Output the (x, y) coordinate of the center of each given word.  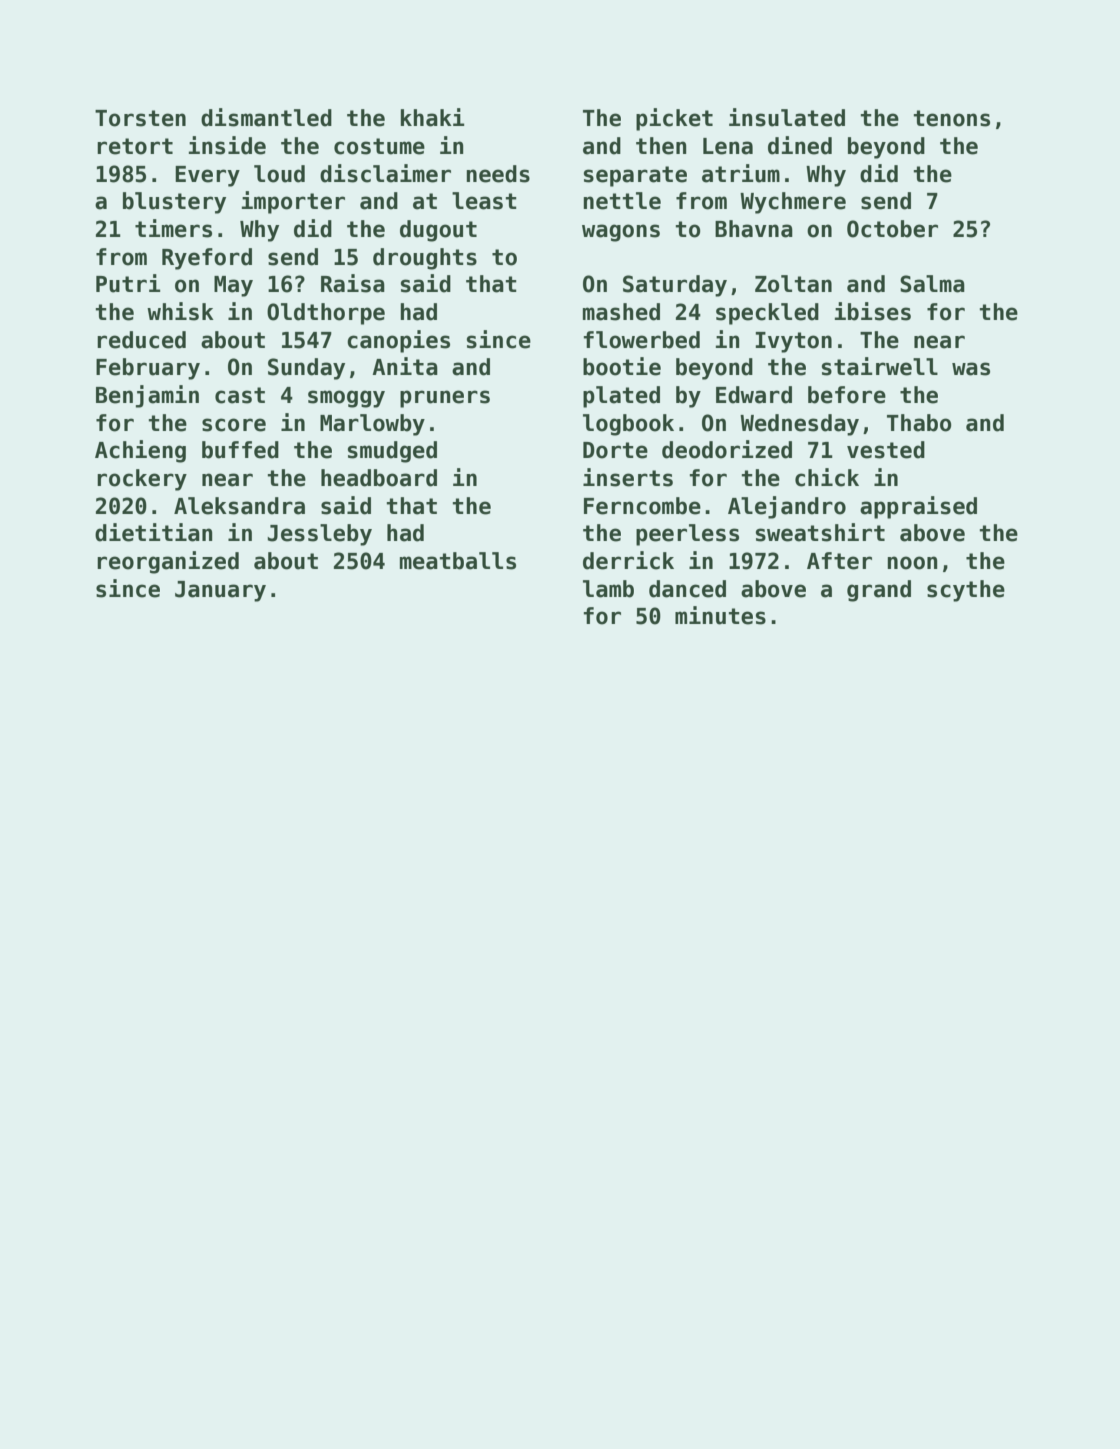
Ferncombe (642, 506)
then (661, 146)
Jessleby (319, 535)
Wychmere (793, 203)
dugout (438, 231)
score (234, 425)
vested (886, 450)
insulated (787, 117)
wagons (621, 233)
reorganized (168, 562)
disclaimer (385, 173)
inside (227, 145)
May (233, 286)
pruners (445, 399)
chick (827, 477)
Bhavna (754, 229)
